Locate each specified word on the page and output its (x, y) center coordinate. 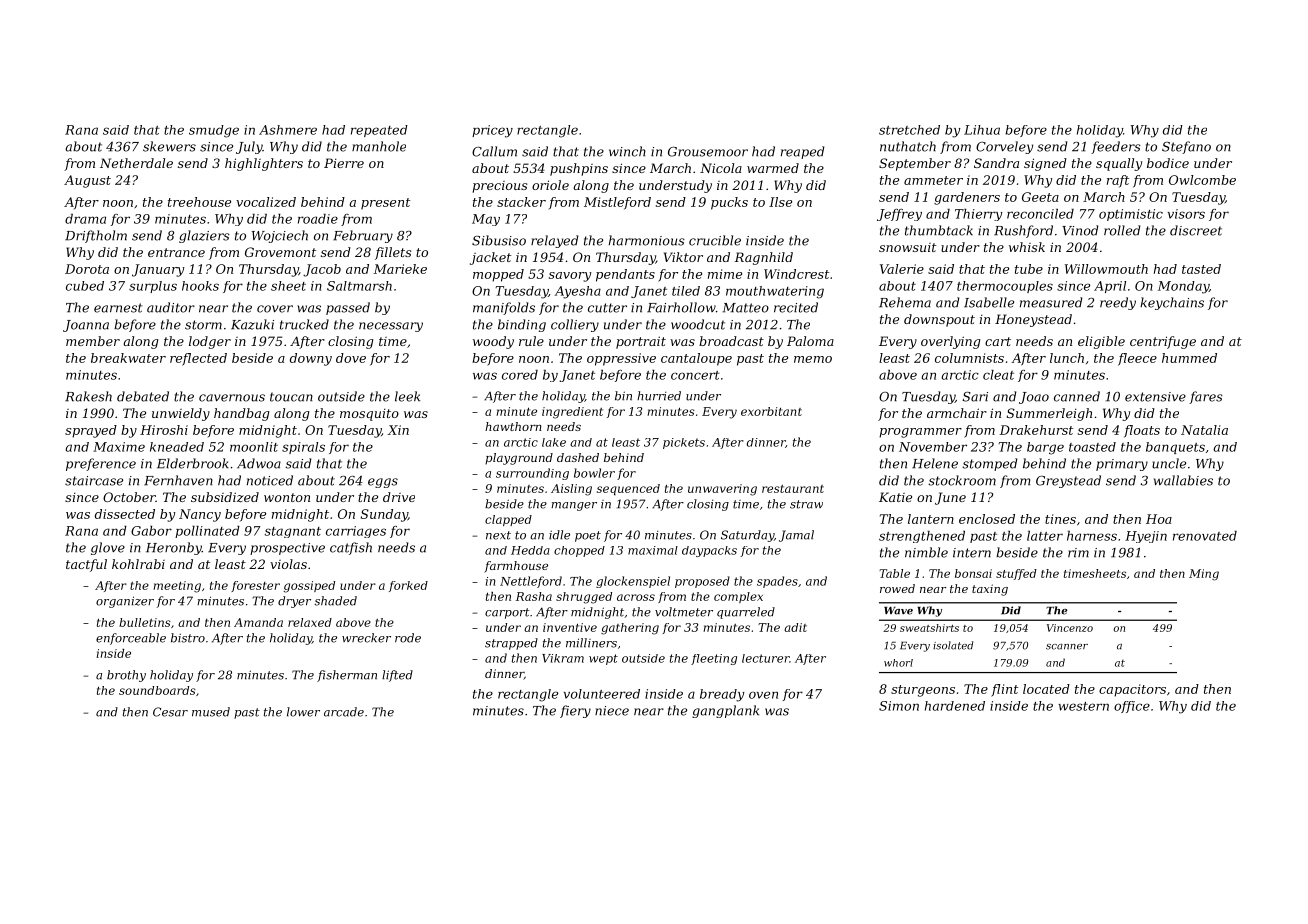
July (249, 147)
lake (554, 442)
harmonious (647, 240)
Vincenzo (1070, 628)
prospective (287, 549)
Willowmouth (1106, 269)
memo (813, 359)
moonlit (254, 447)
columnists (969, 358)
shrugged (584, 598)
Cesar (170, 712)
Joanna (86, 326)
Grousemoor (708, 152)
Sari (975, 397)
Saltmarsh (359, 286)
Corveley (1004, 147)
